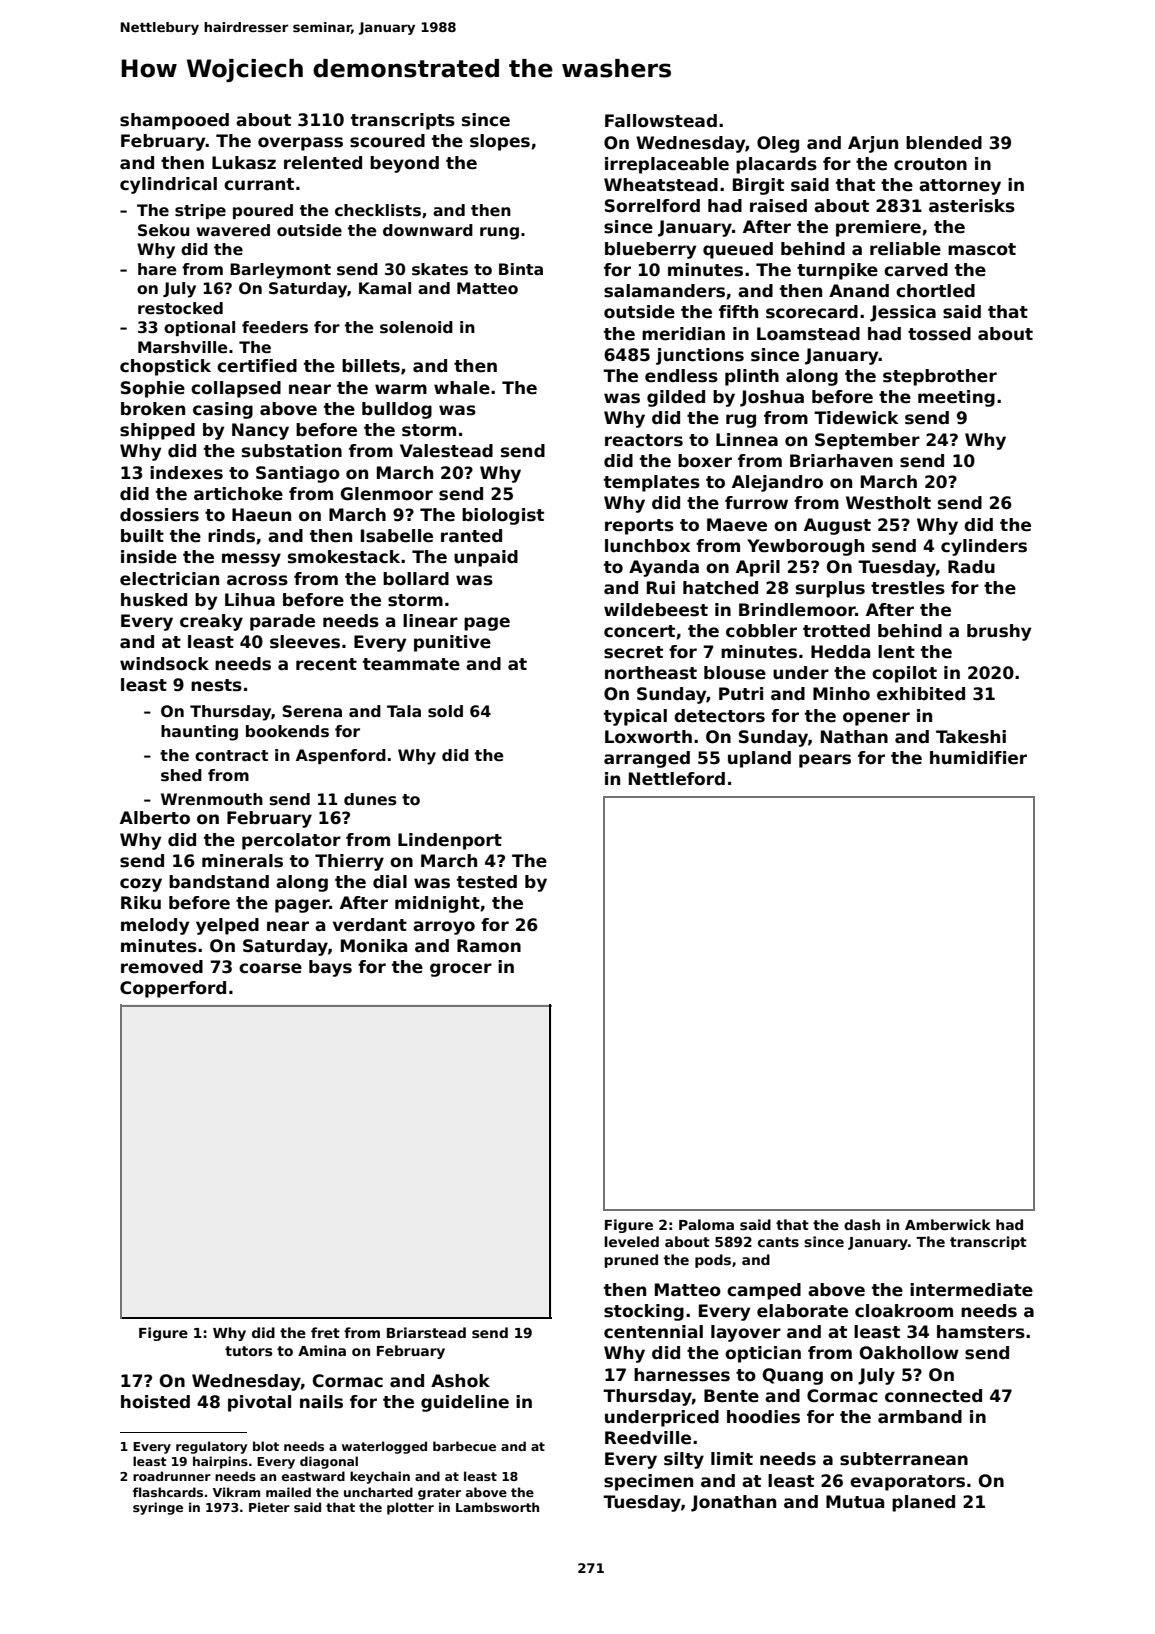 The height and width of the image is (1634, 1155). Describe the element at coordinates (808, 334) in the image. I see `Loamstead` at that location.
